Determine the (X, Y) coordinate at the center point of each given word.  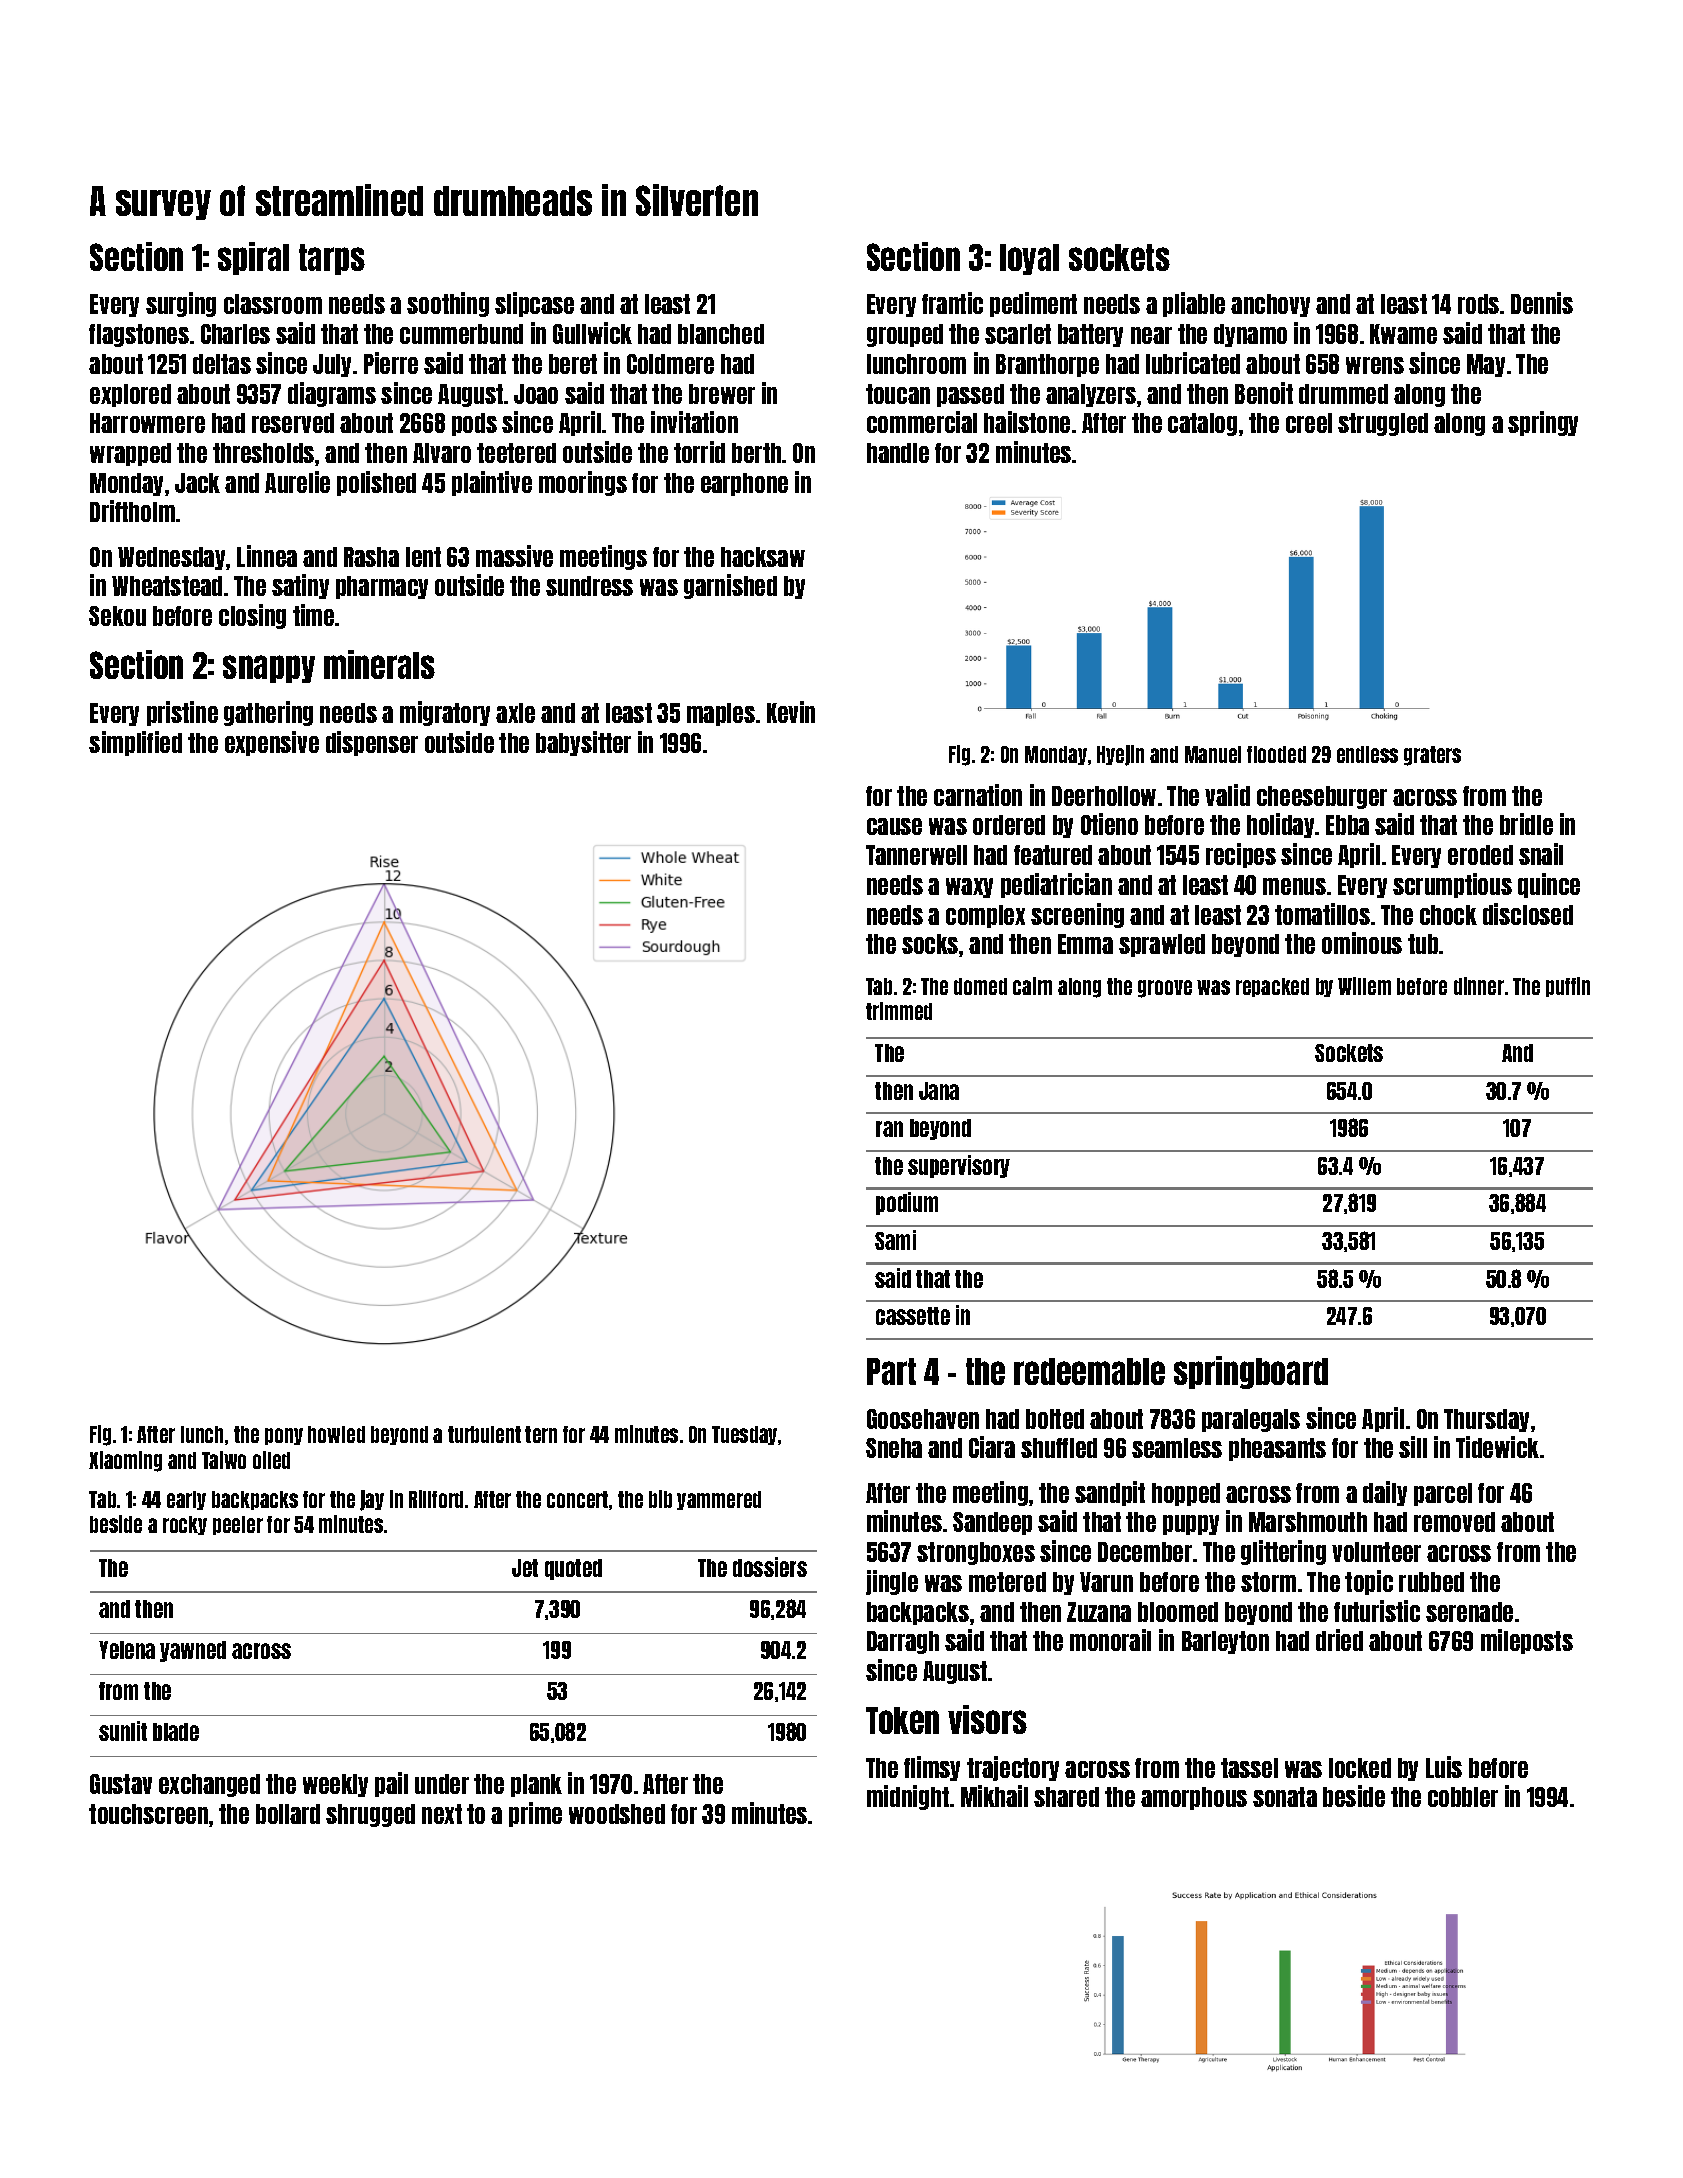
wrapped (130, 454)
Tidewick (1497, 1447)
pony (284, 1436)
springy (1543, 423)
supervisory (959, 1166)
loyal (1029, 259)
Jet (525, 1568)
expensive (272, 743)
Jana (939, 1091)
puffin (1568, 987)
